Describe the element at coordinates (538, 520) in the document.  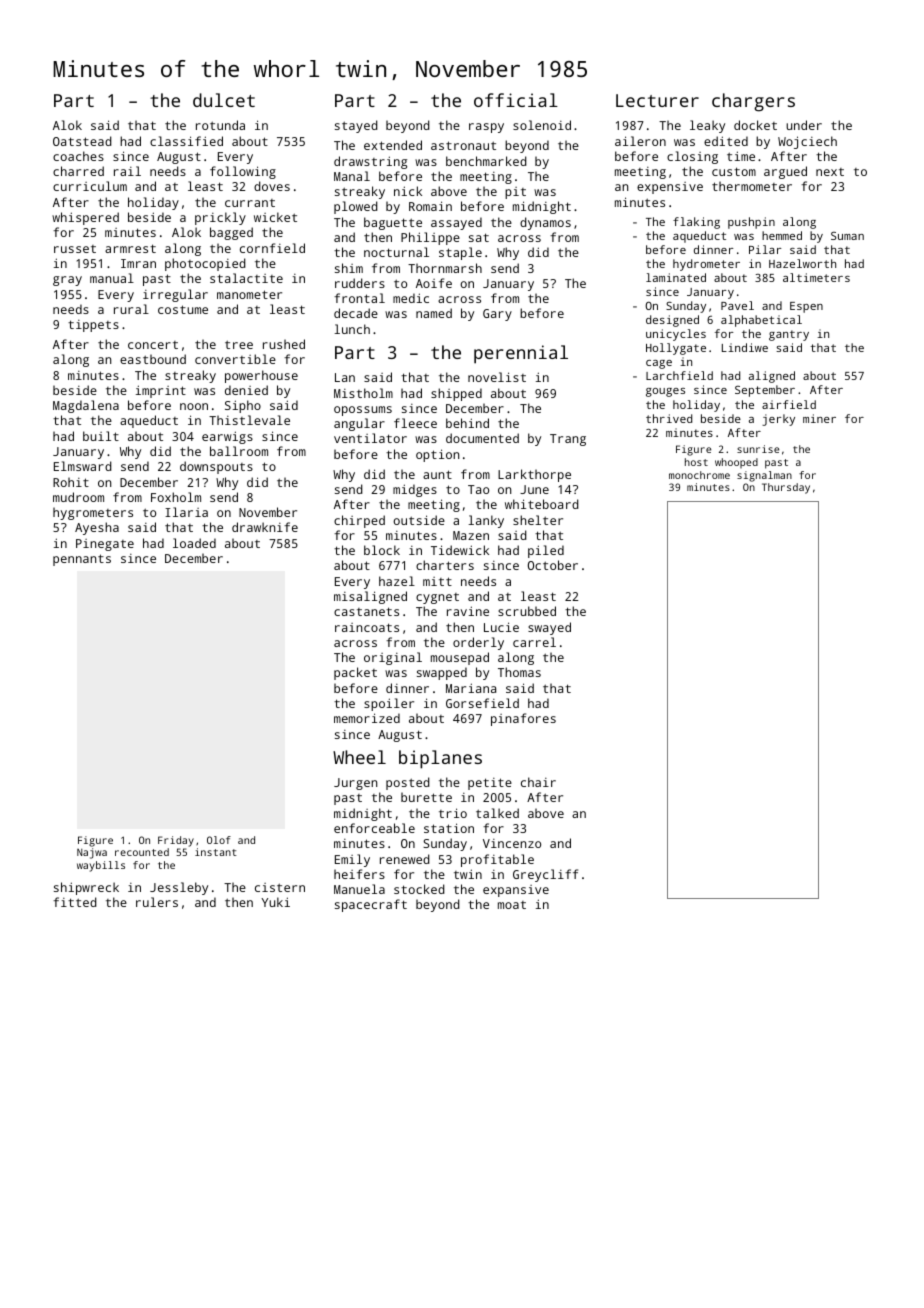
I see `shelter` at that location.
